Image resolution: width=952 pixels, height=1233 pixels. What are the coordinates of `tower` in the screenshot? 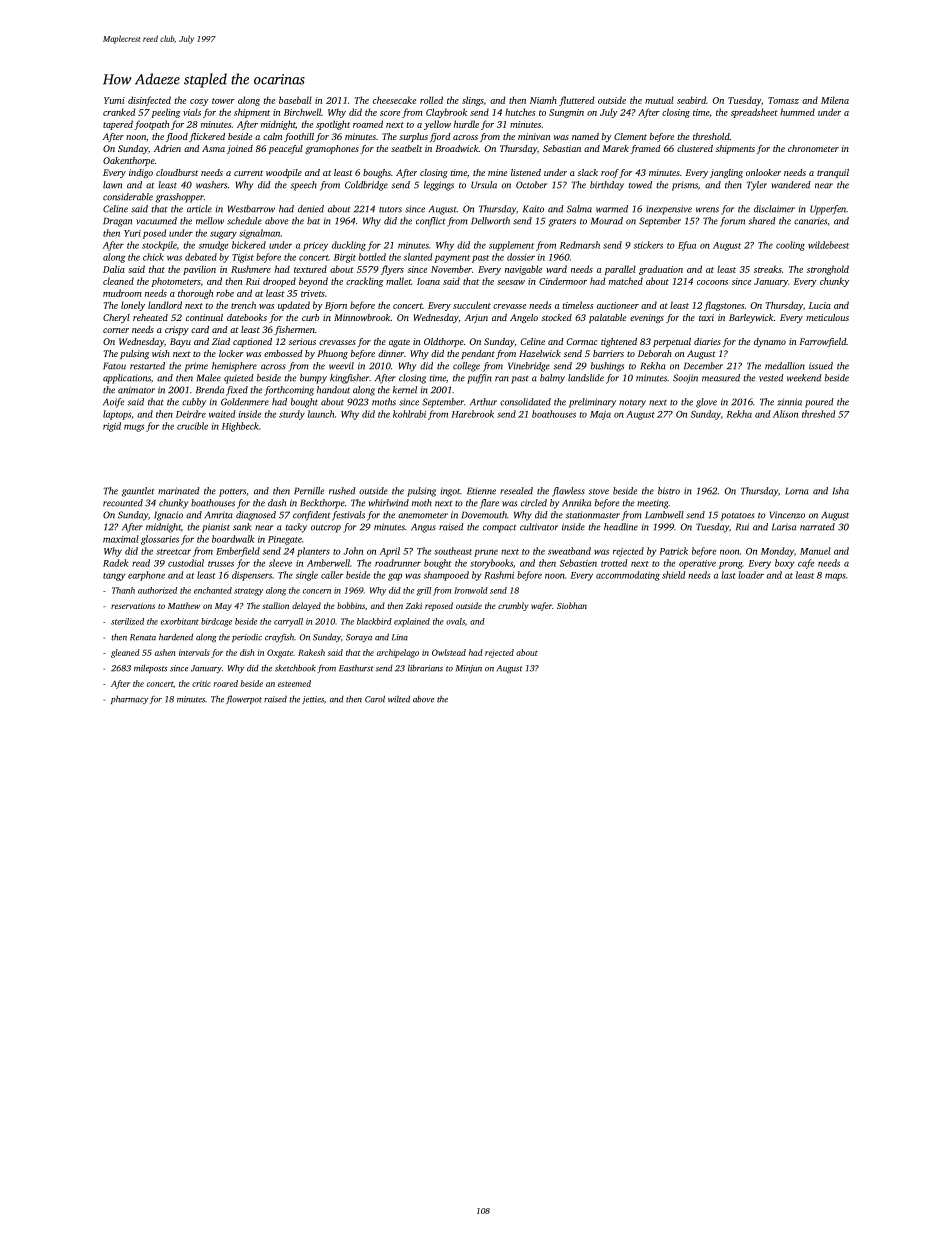 It's located at (223, 101).
